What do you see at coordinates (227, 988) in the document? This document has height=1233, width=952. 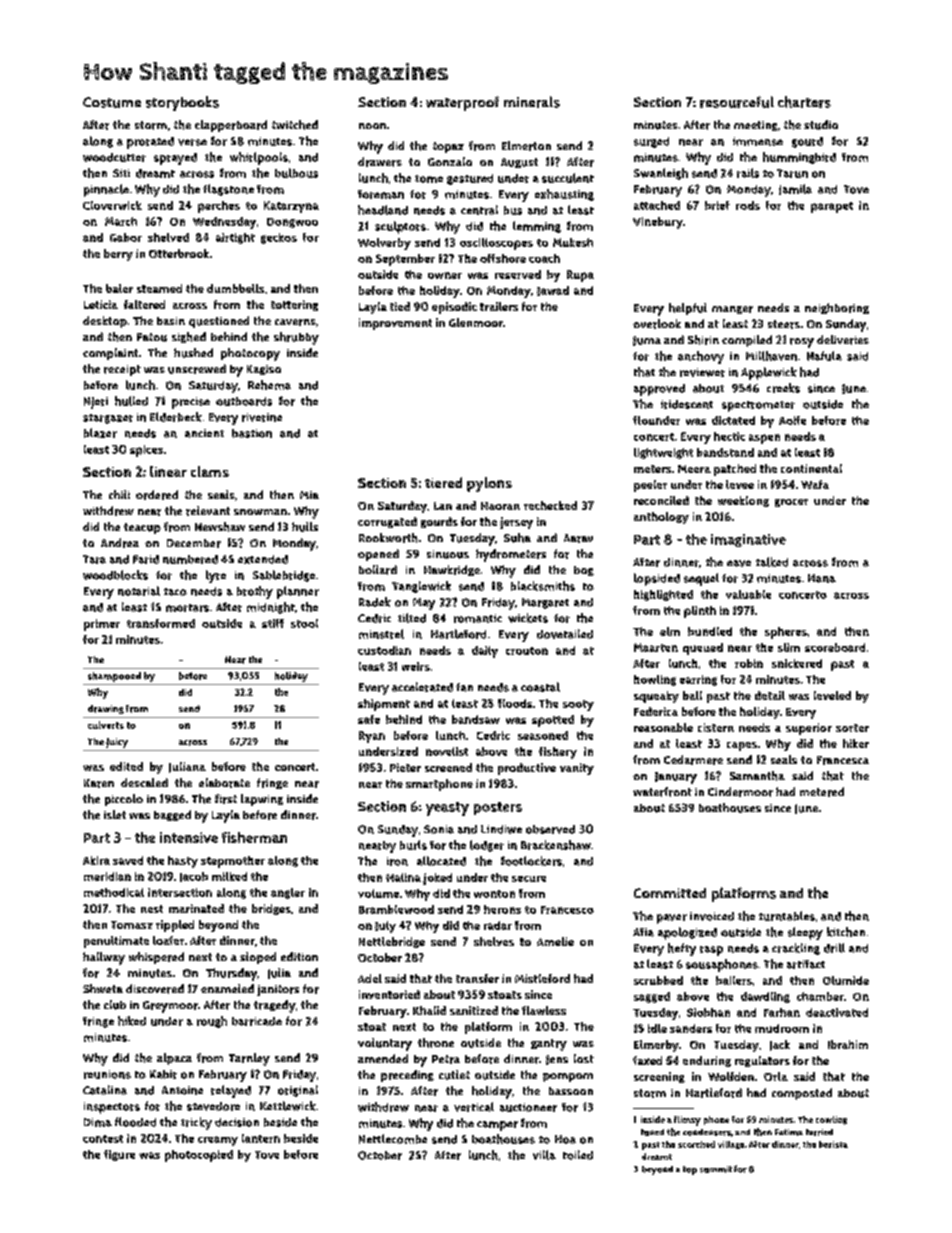 I see `enameled` at bounding box center [227, 988].
